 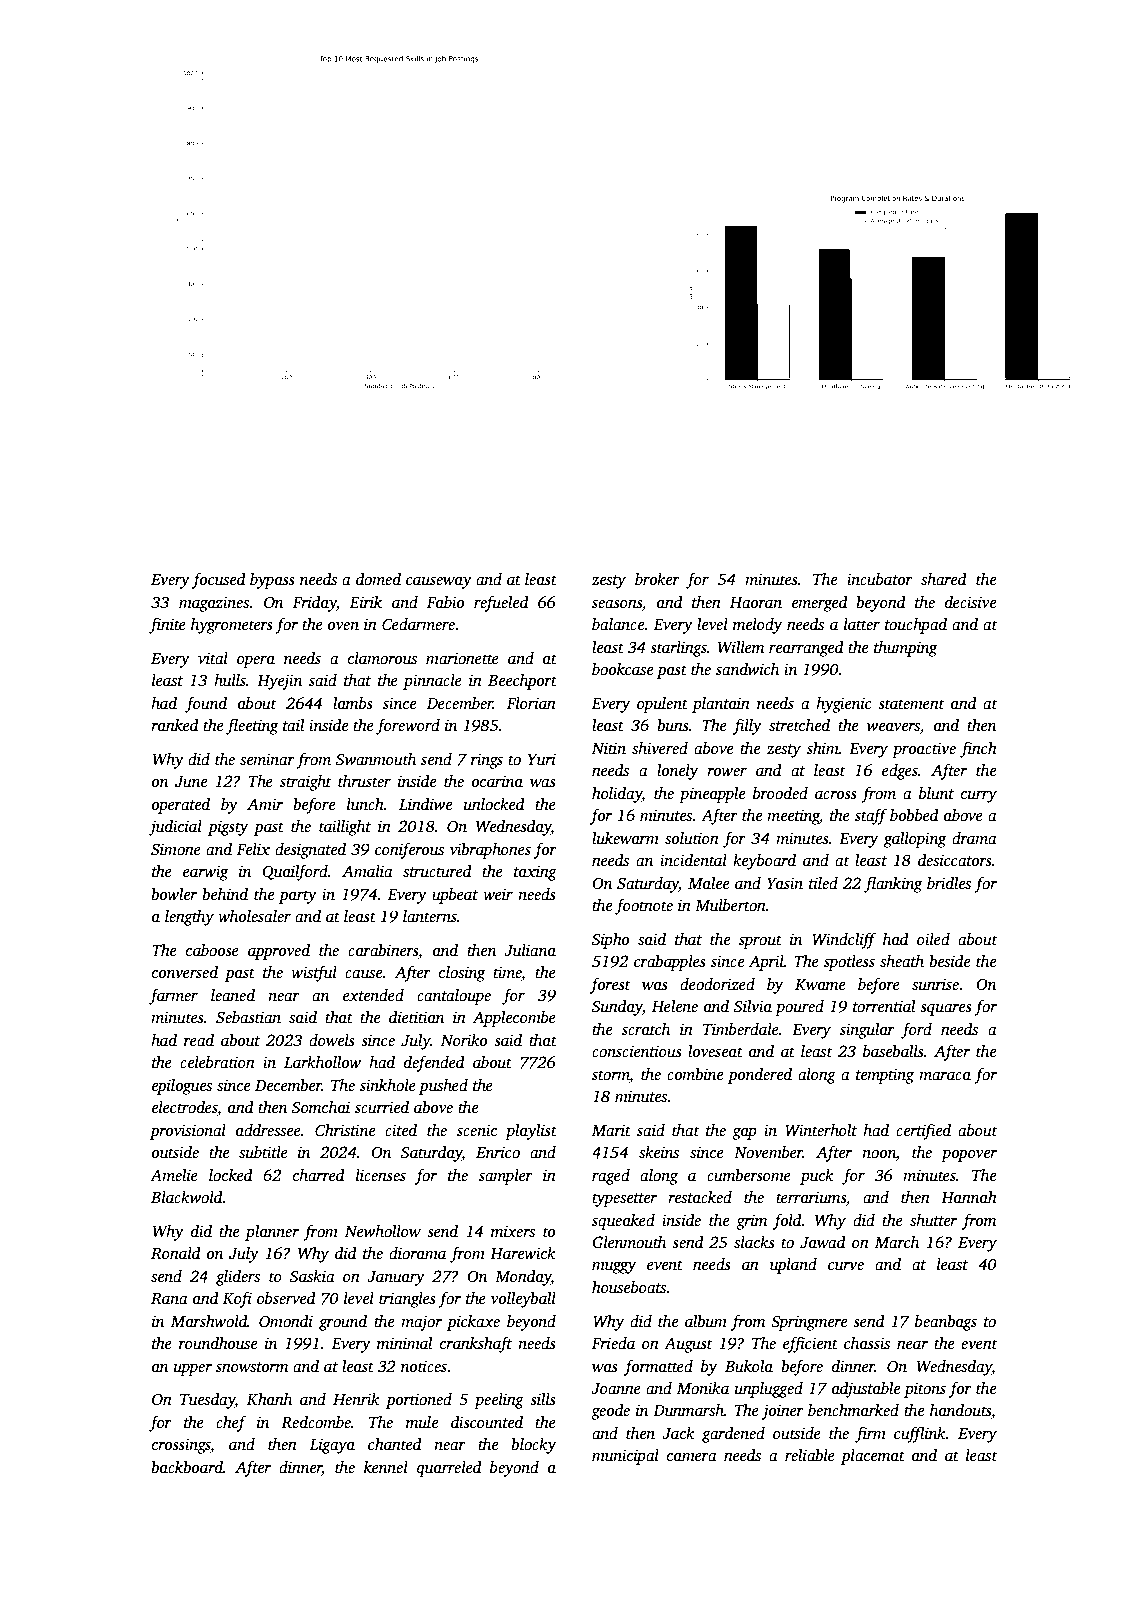 What do you see at coordinates (657, 579) in the screenshot?
I see `broker` at bounding box center [657, 579].
